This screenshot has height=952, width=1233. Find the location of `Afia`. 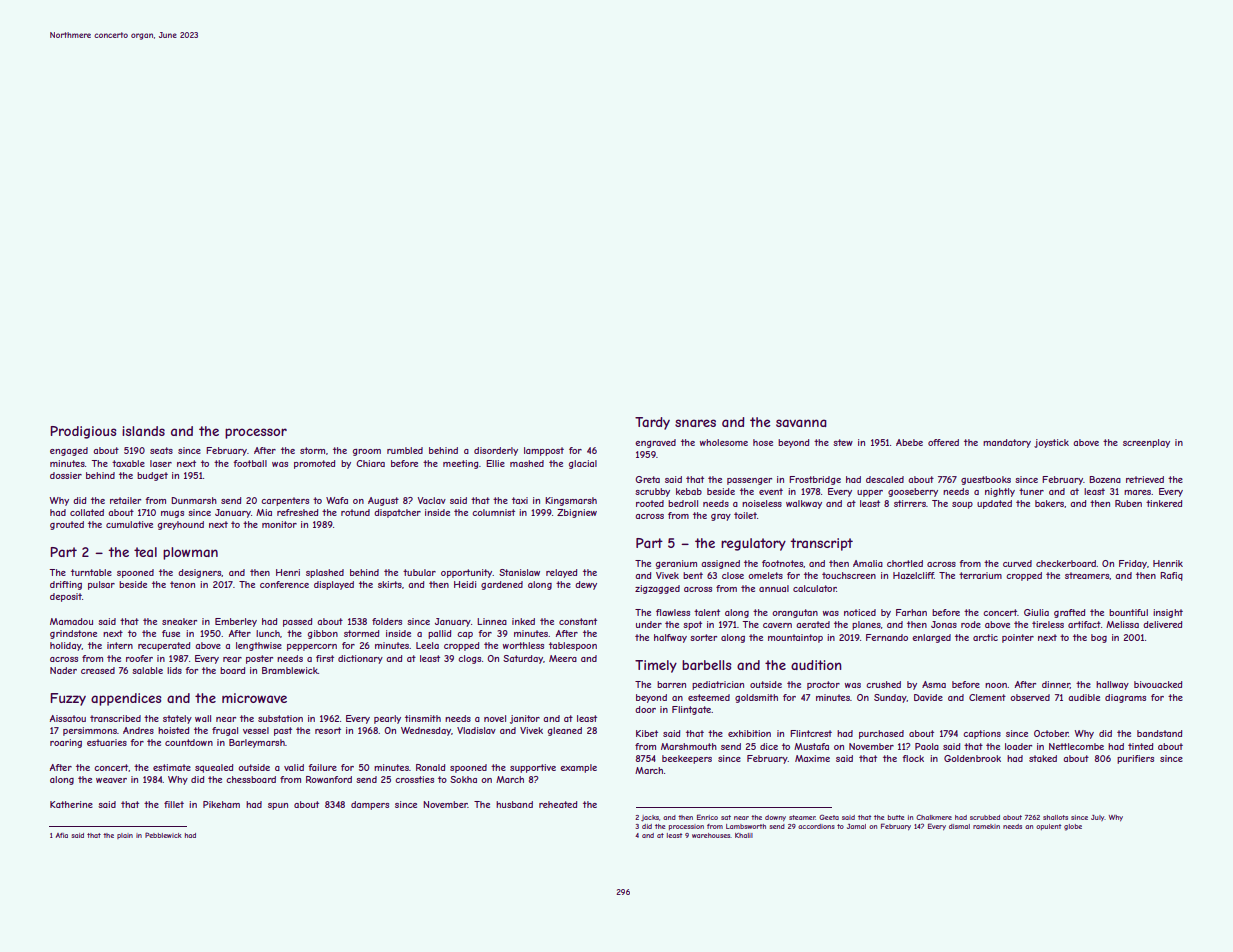

Afia is located at coordinates (62, 835).
